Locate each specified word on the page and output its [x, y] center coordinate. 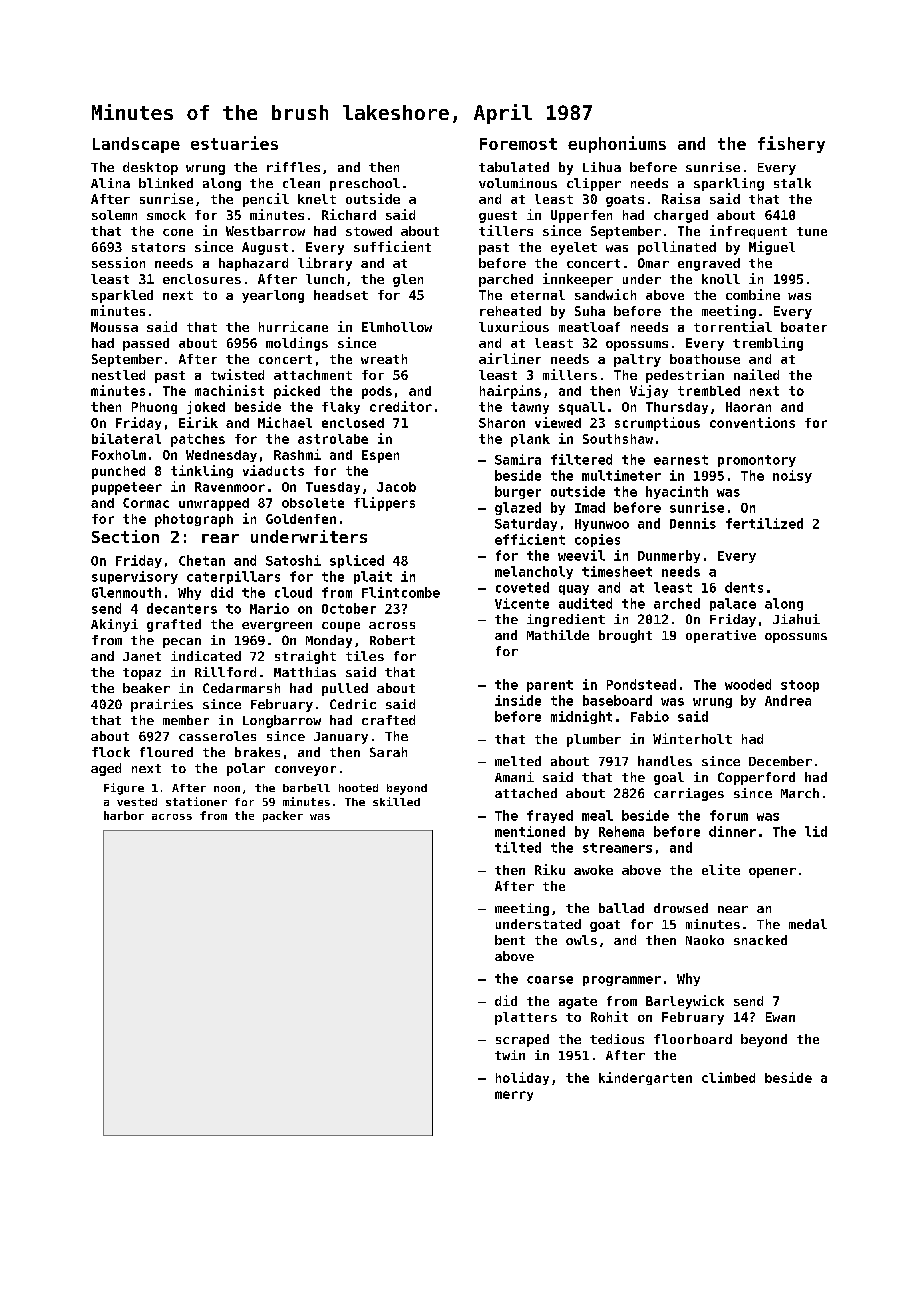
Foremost [518, 144]
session [118, 262]
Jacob [396, 487]
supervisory [135, 577]
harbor [124, 815]
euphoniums [617, 144]
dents [744, 587]
